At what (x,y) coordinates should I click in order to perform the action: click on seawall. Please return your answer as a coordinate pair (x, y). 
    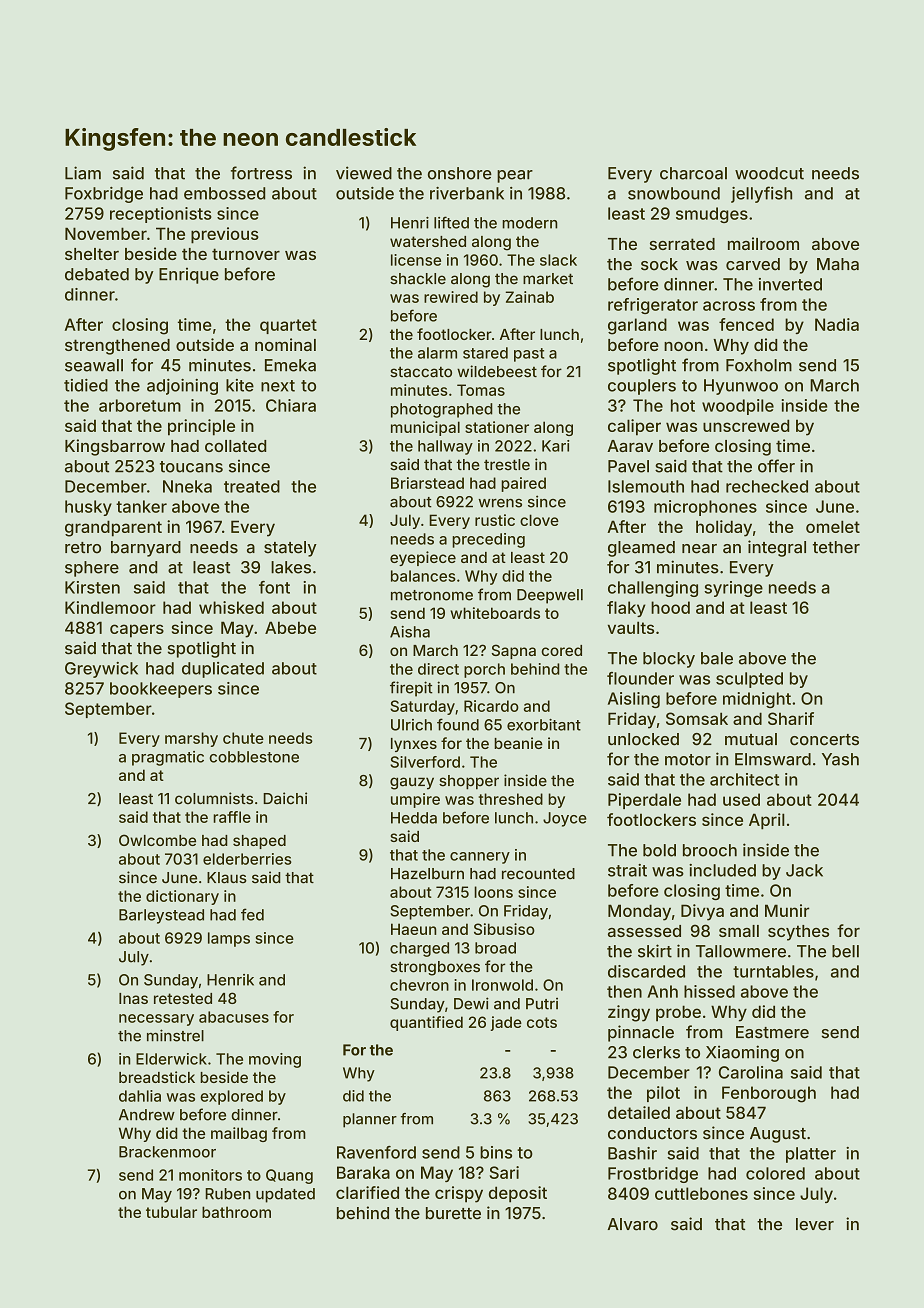
    Looking at the image, I should click on (94, 365).
